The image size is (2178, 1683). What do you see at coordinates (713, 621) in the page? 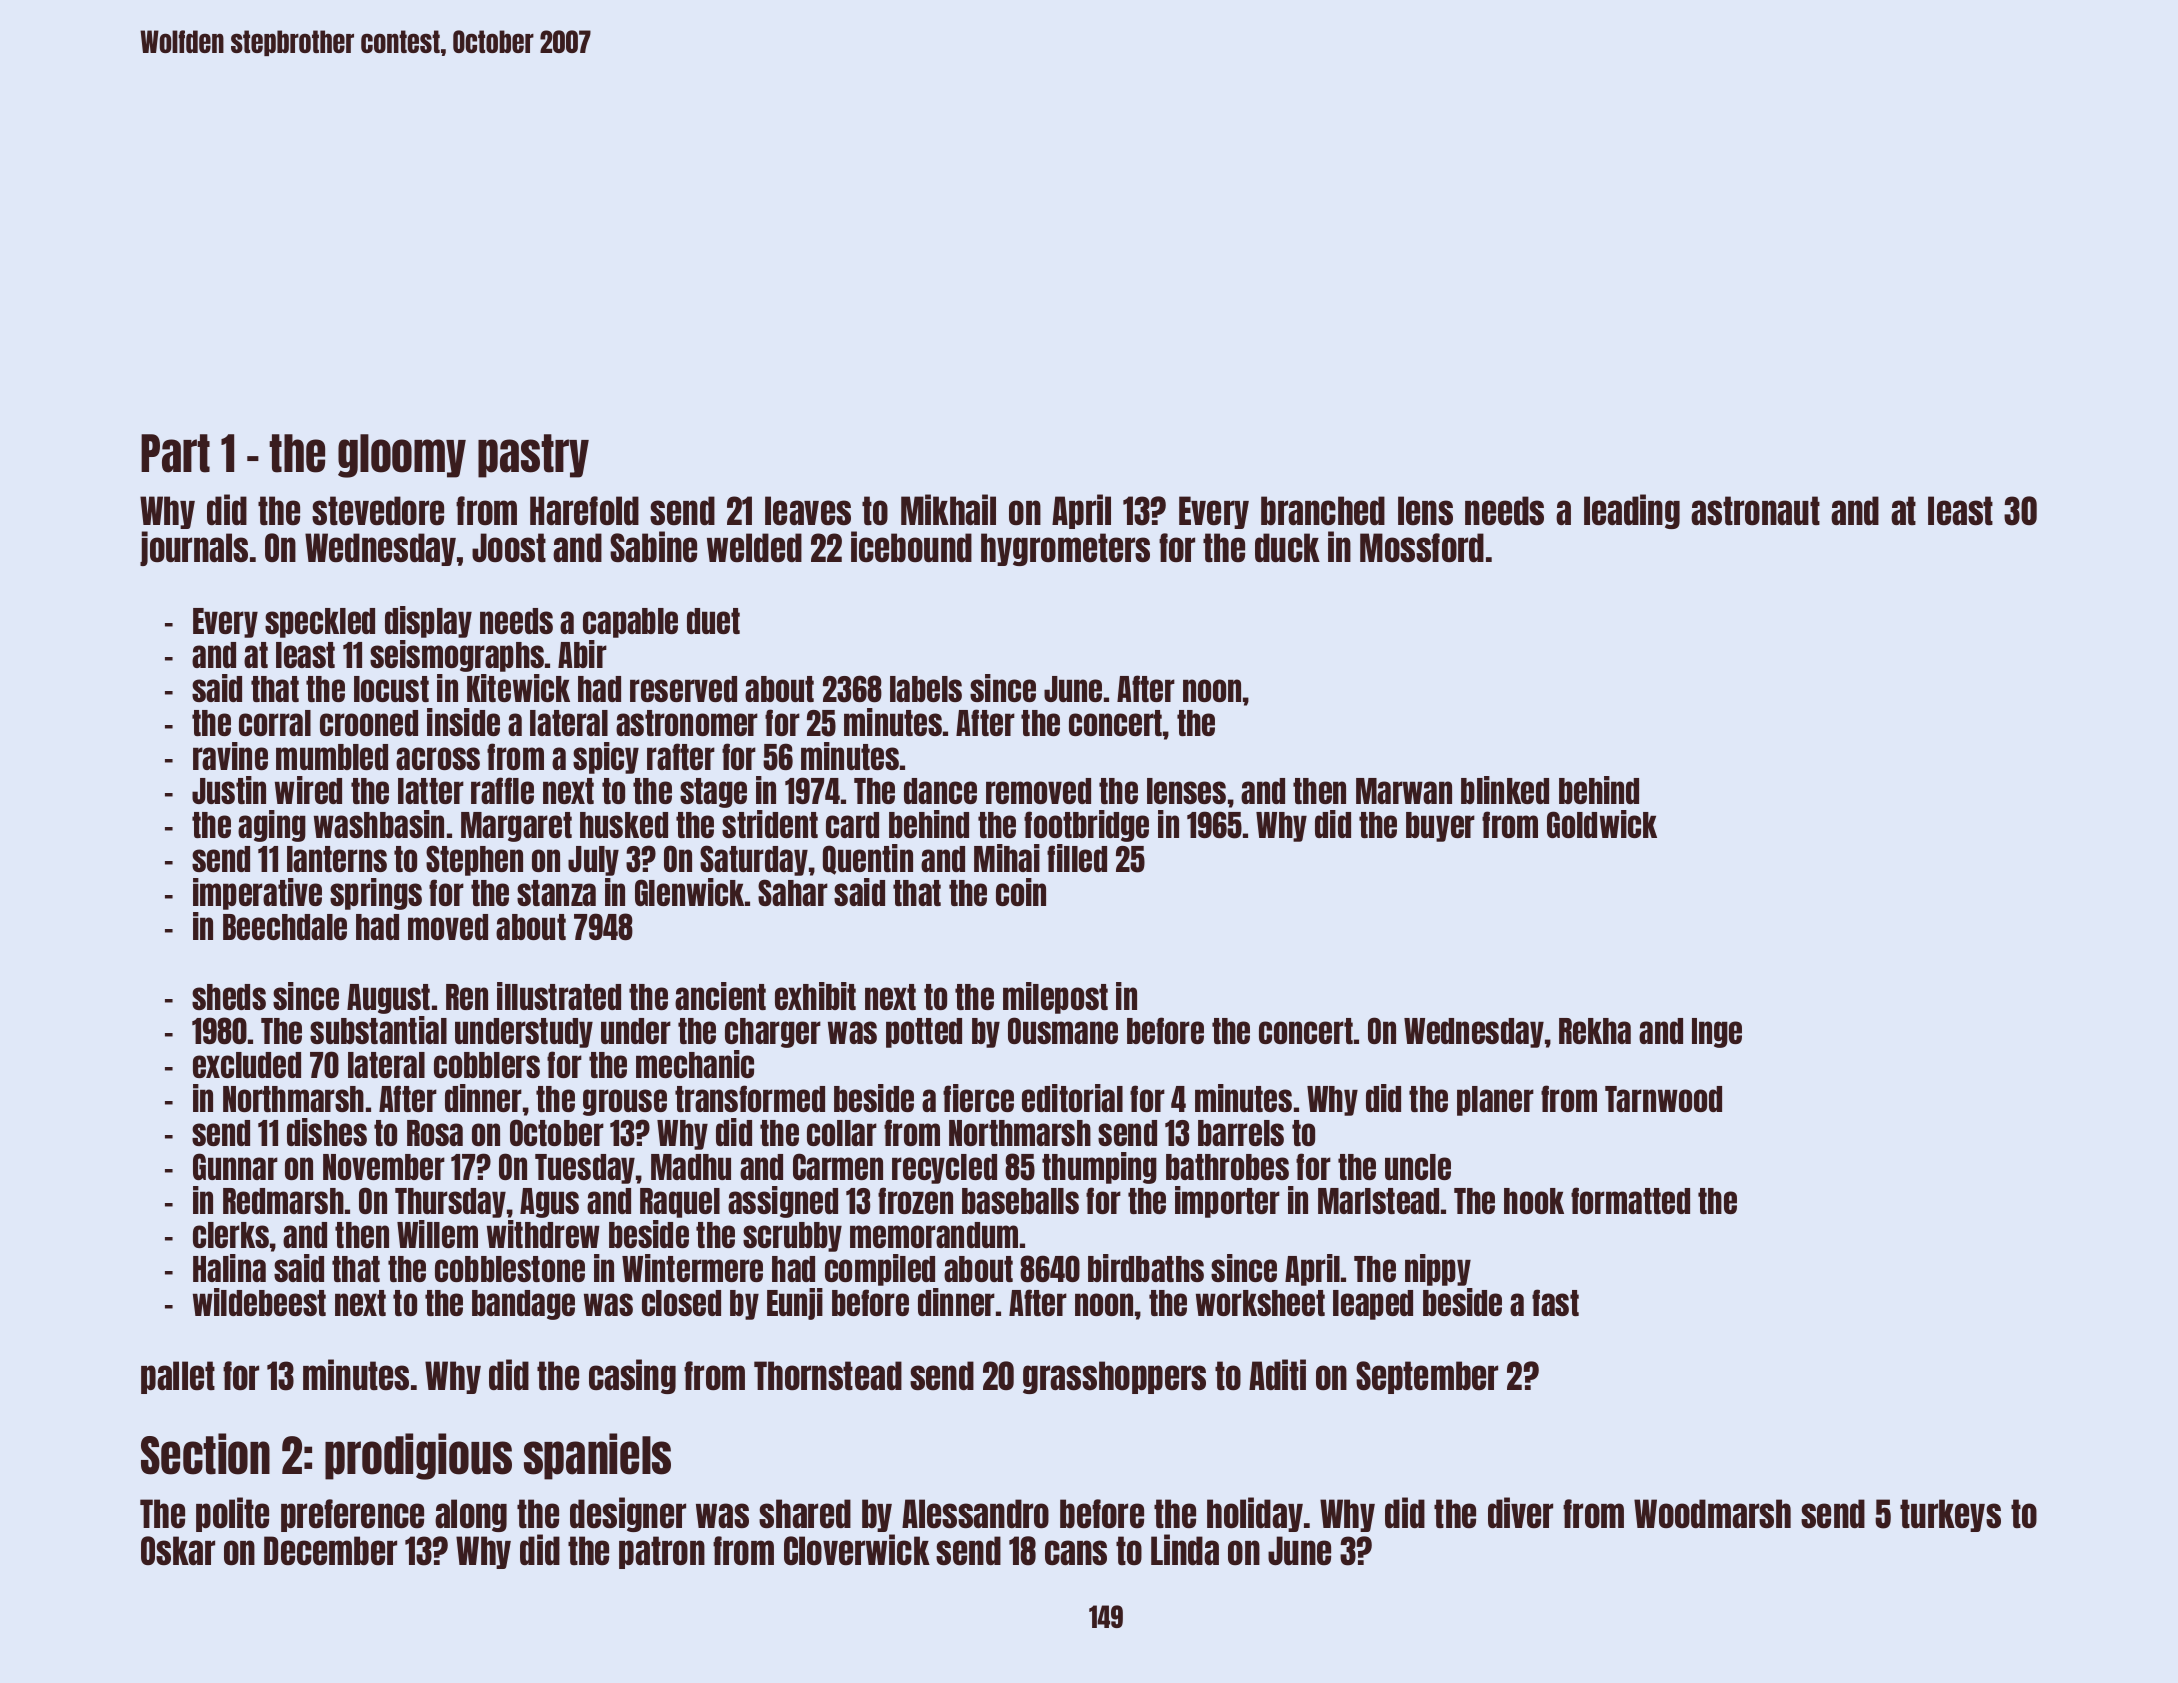
I see `duet` at bounding box center [713, 621].
